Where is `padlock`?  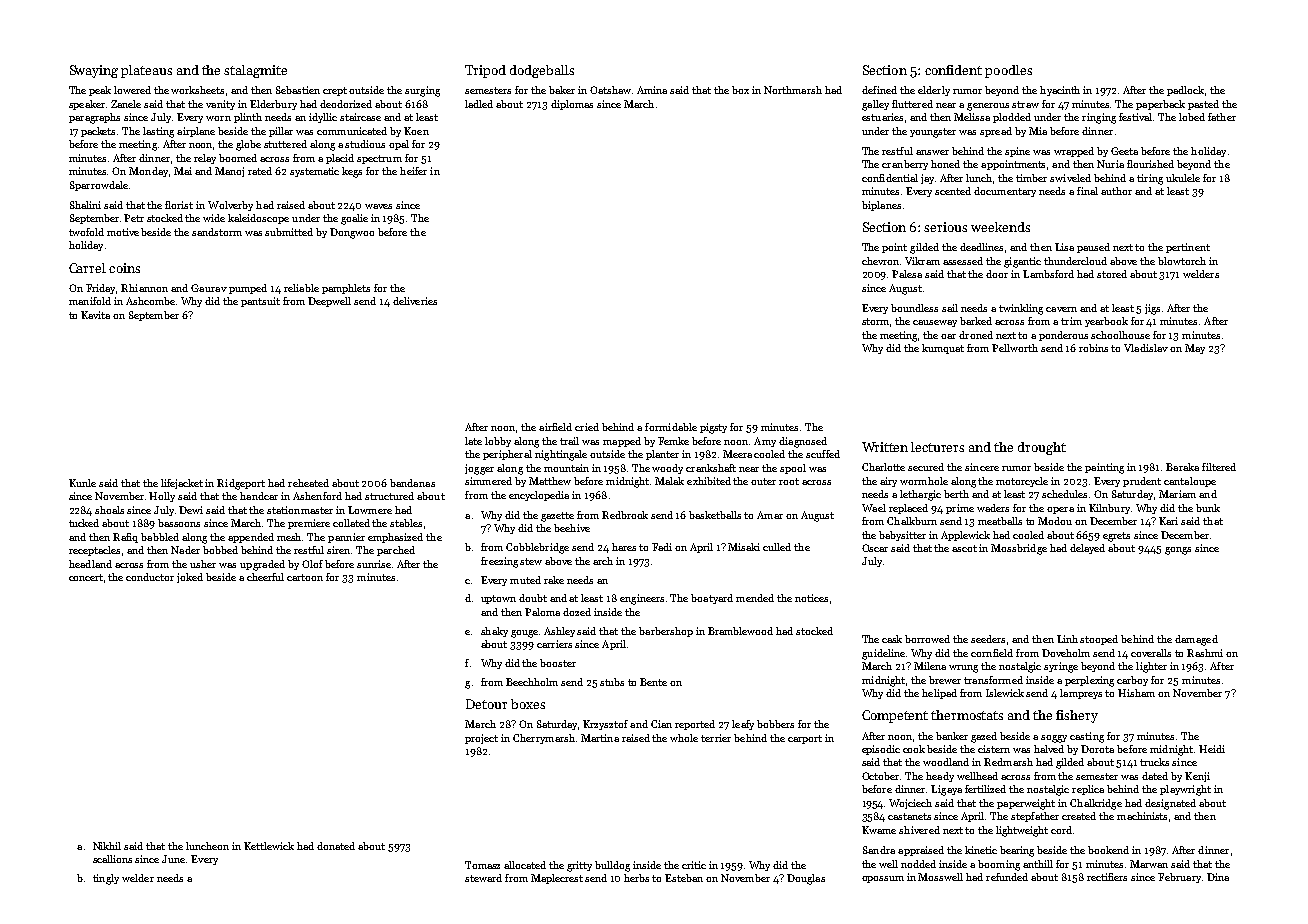 padlock is located at coordinates (1185, 91).
